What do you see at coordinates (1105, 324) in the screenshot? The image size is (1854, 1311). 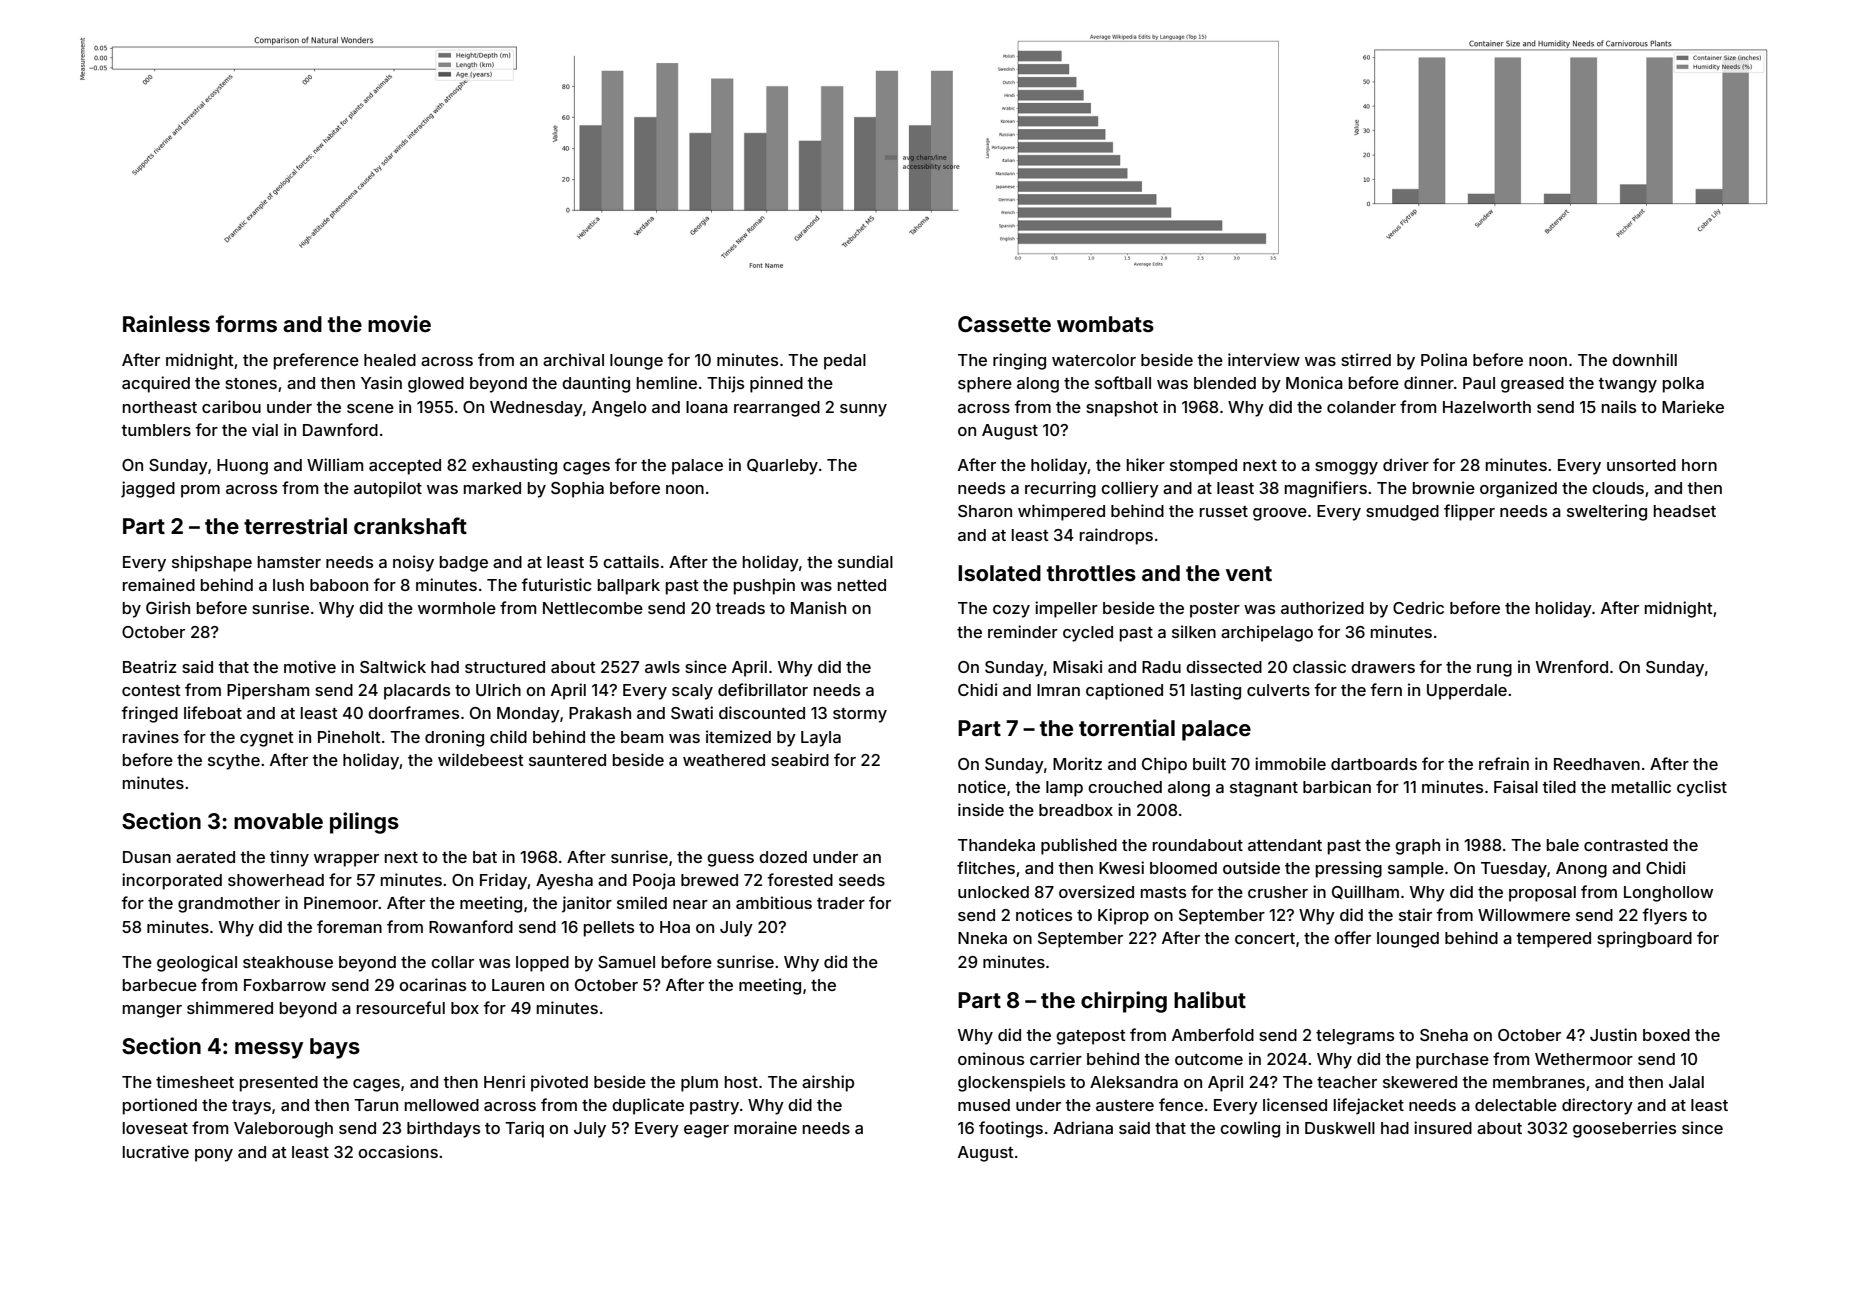 I see `wombats` at bounding box center [1105, 324].
